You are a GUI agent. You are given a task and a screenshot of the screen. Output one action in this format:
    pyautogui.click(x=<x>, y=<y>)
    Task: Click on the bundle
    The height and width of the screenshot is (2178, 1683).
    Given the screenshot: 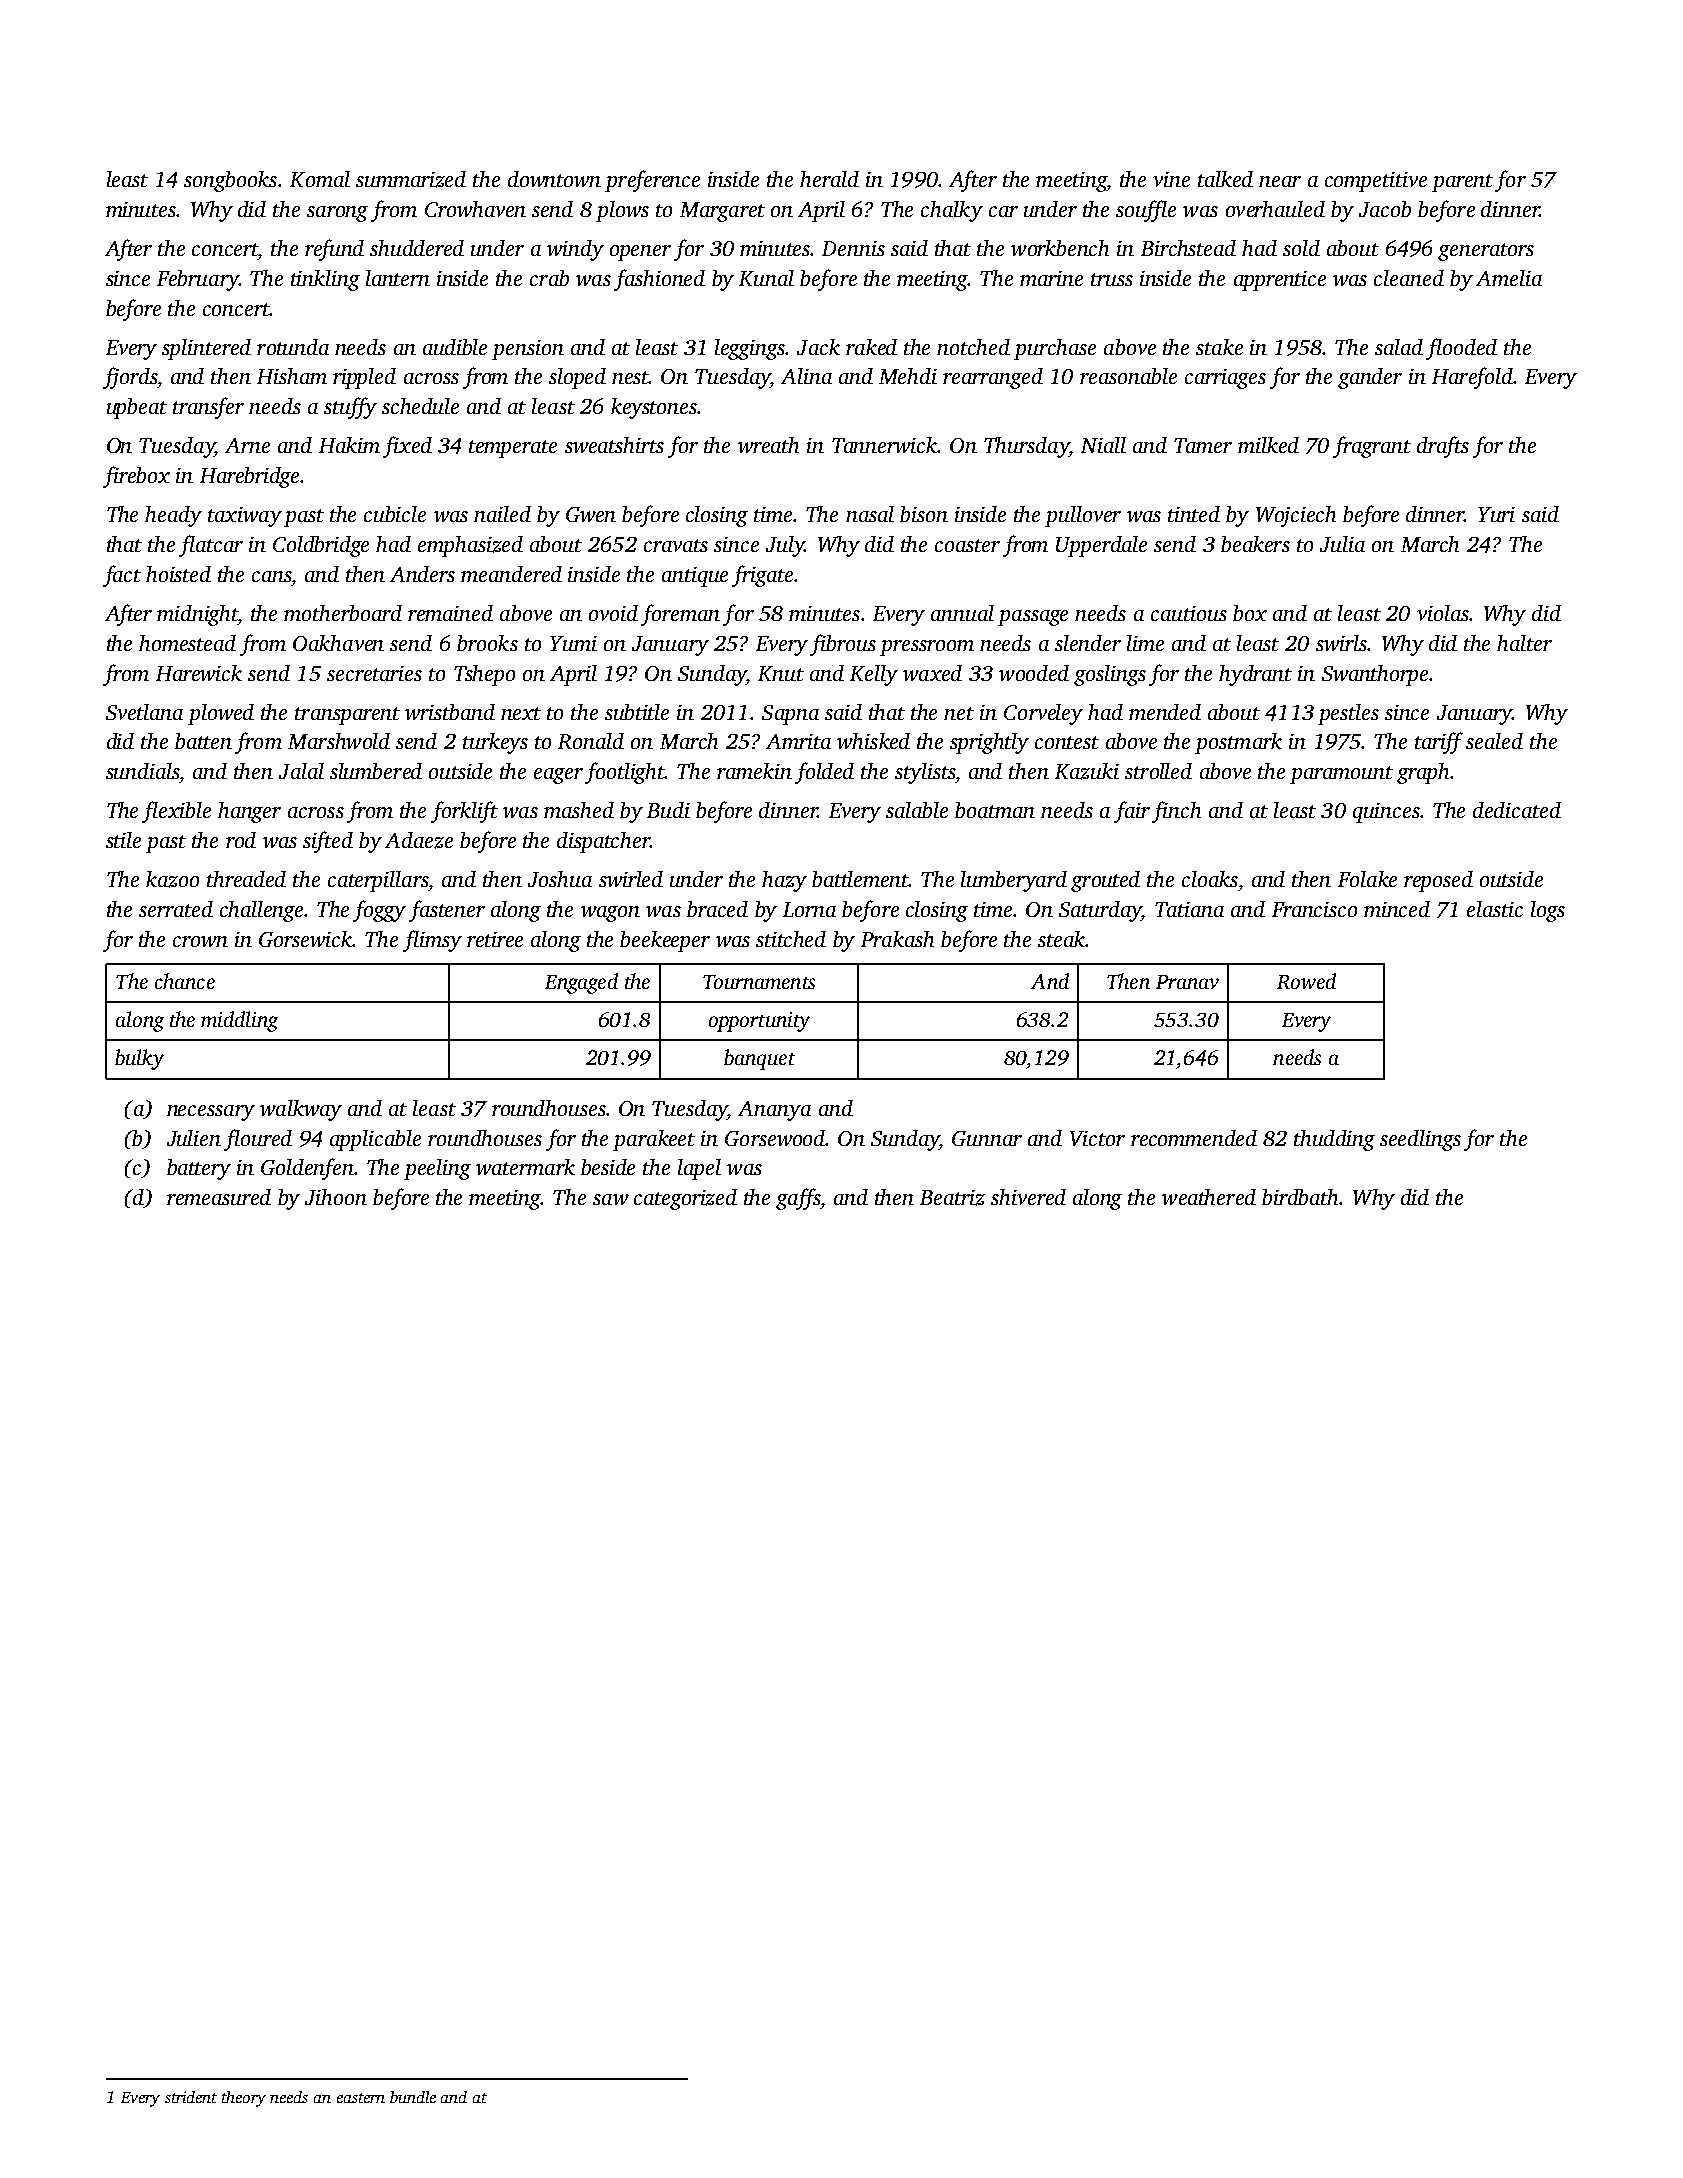 What is the action you would take?
    pyautogui.click(x=413, y=2097)
